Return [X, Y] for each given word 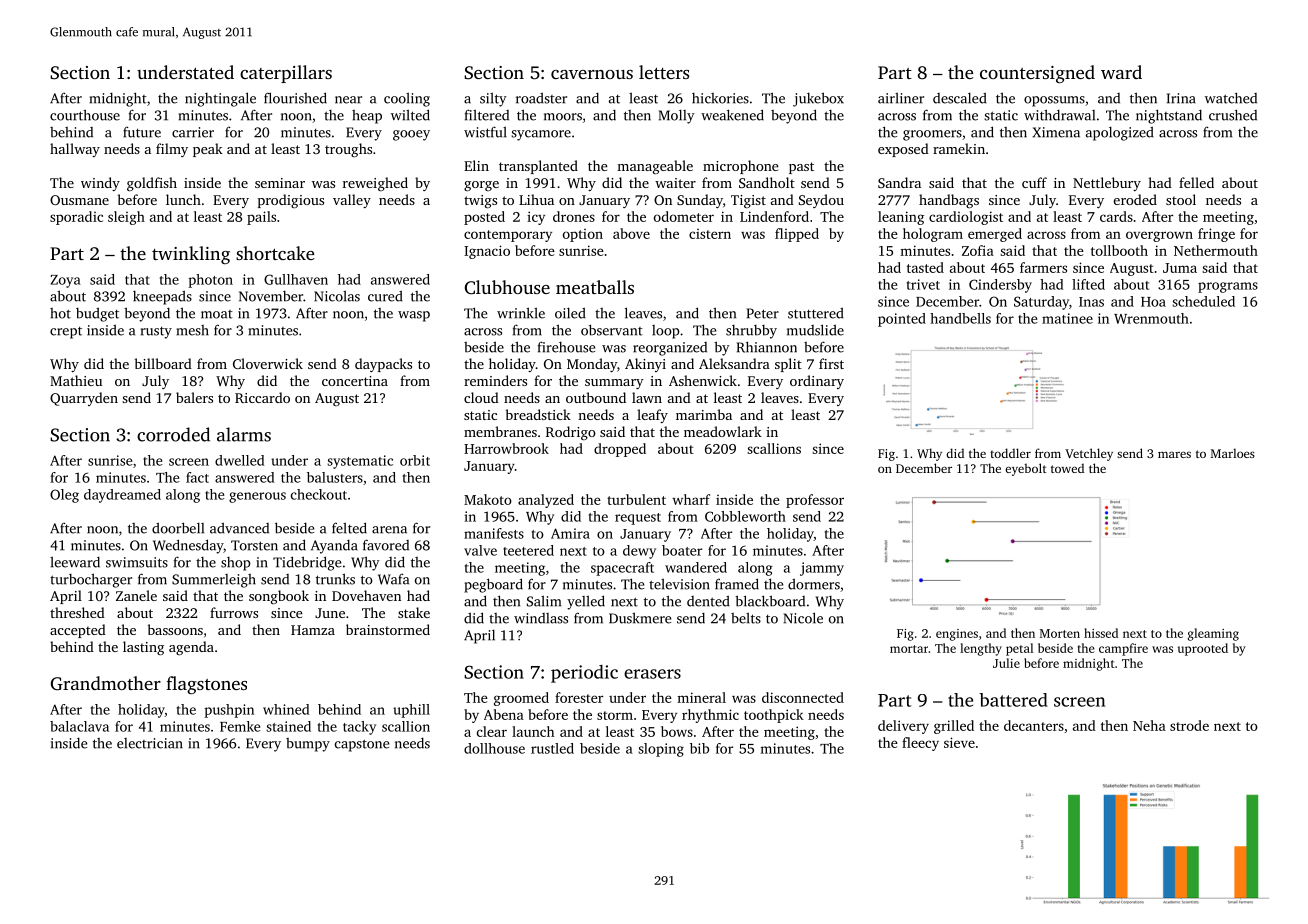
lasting [143, 648]
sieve [959, 742]
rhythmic [710, 716]
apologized [1120, 133]
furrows [234, 612]
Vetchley [1089, 454]
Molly [677, 116]
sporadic [76, 218]
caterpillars [286, 74]
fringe [1216, 235]
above [631, 233]
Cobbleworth [745, 516]
